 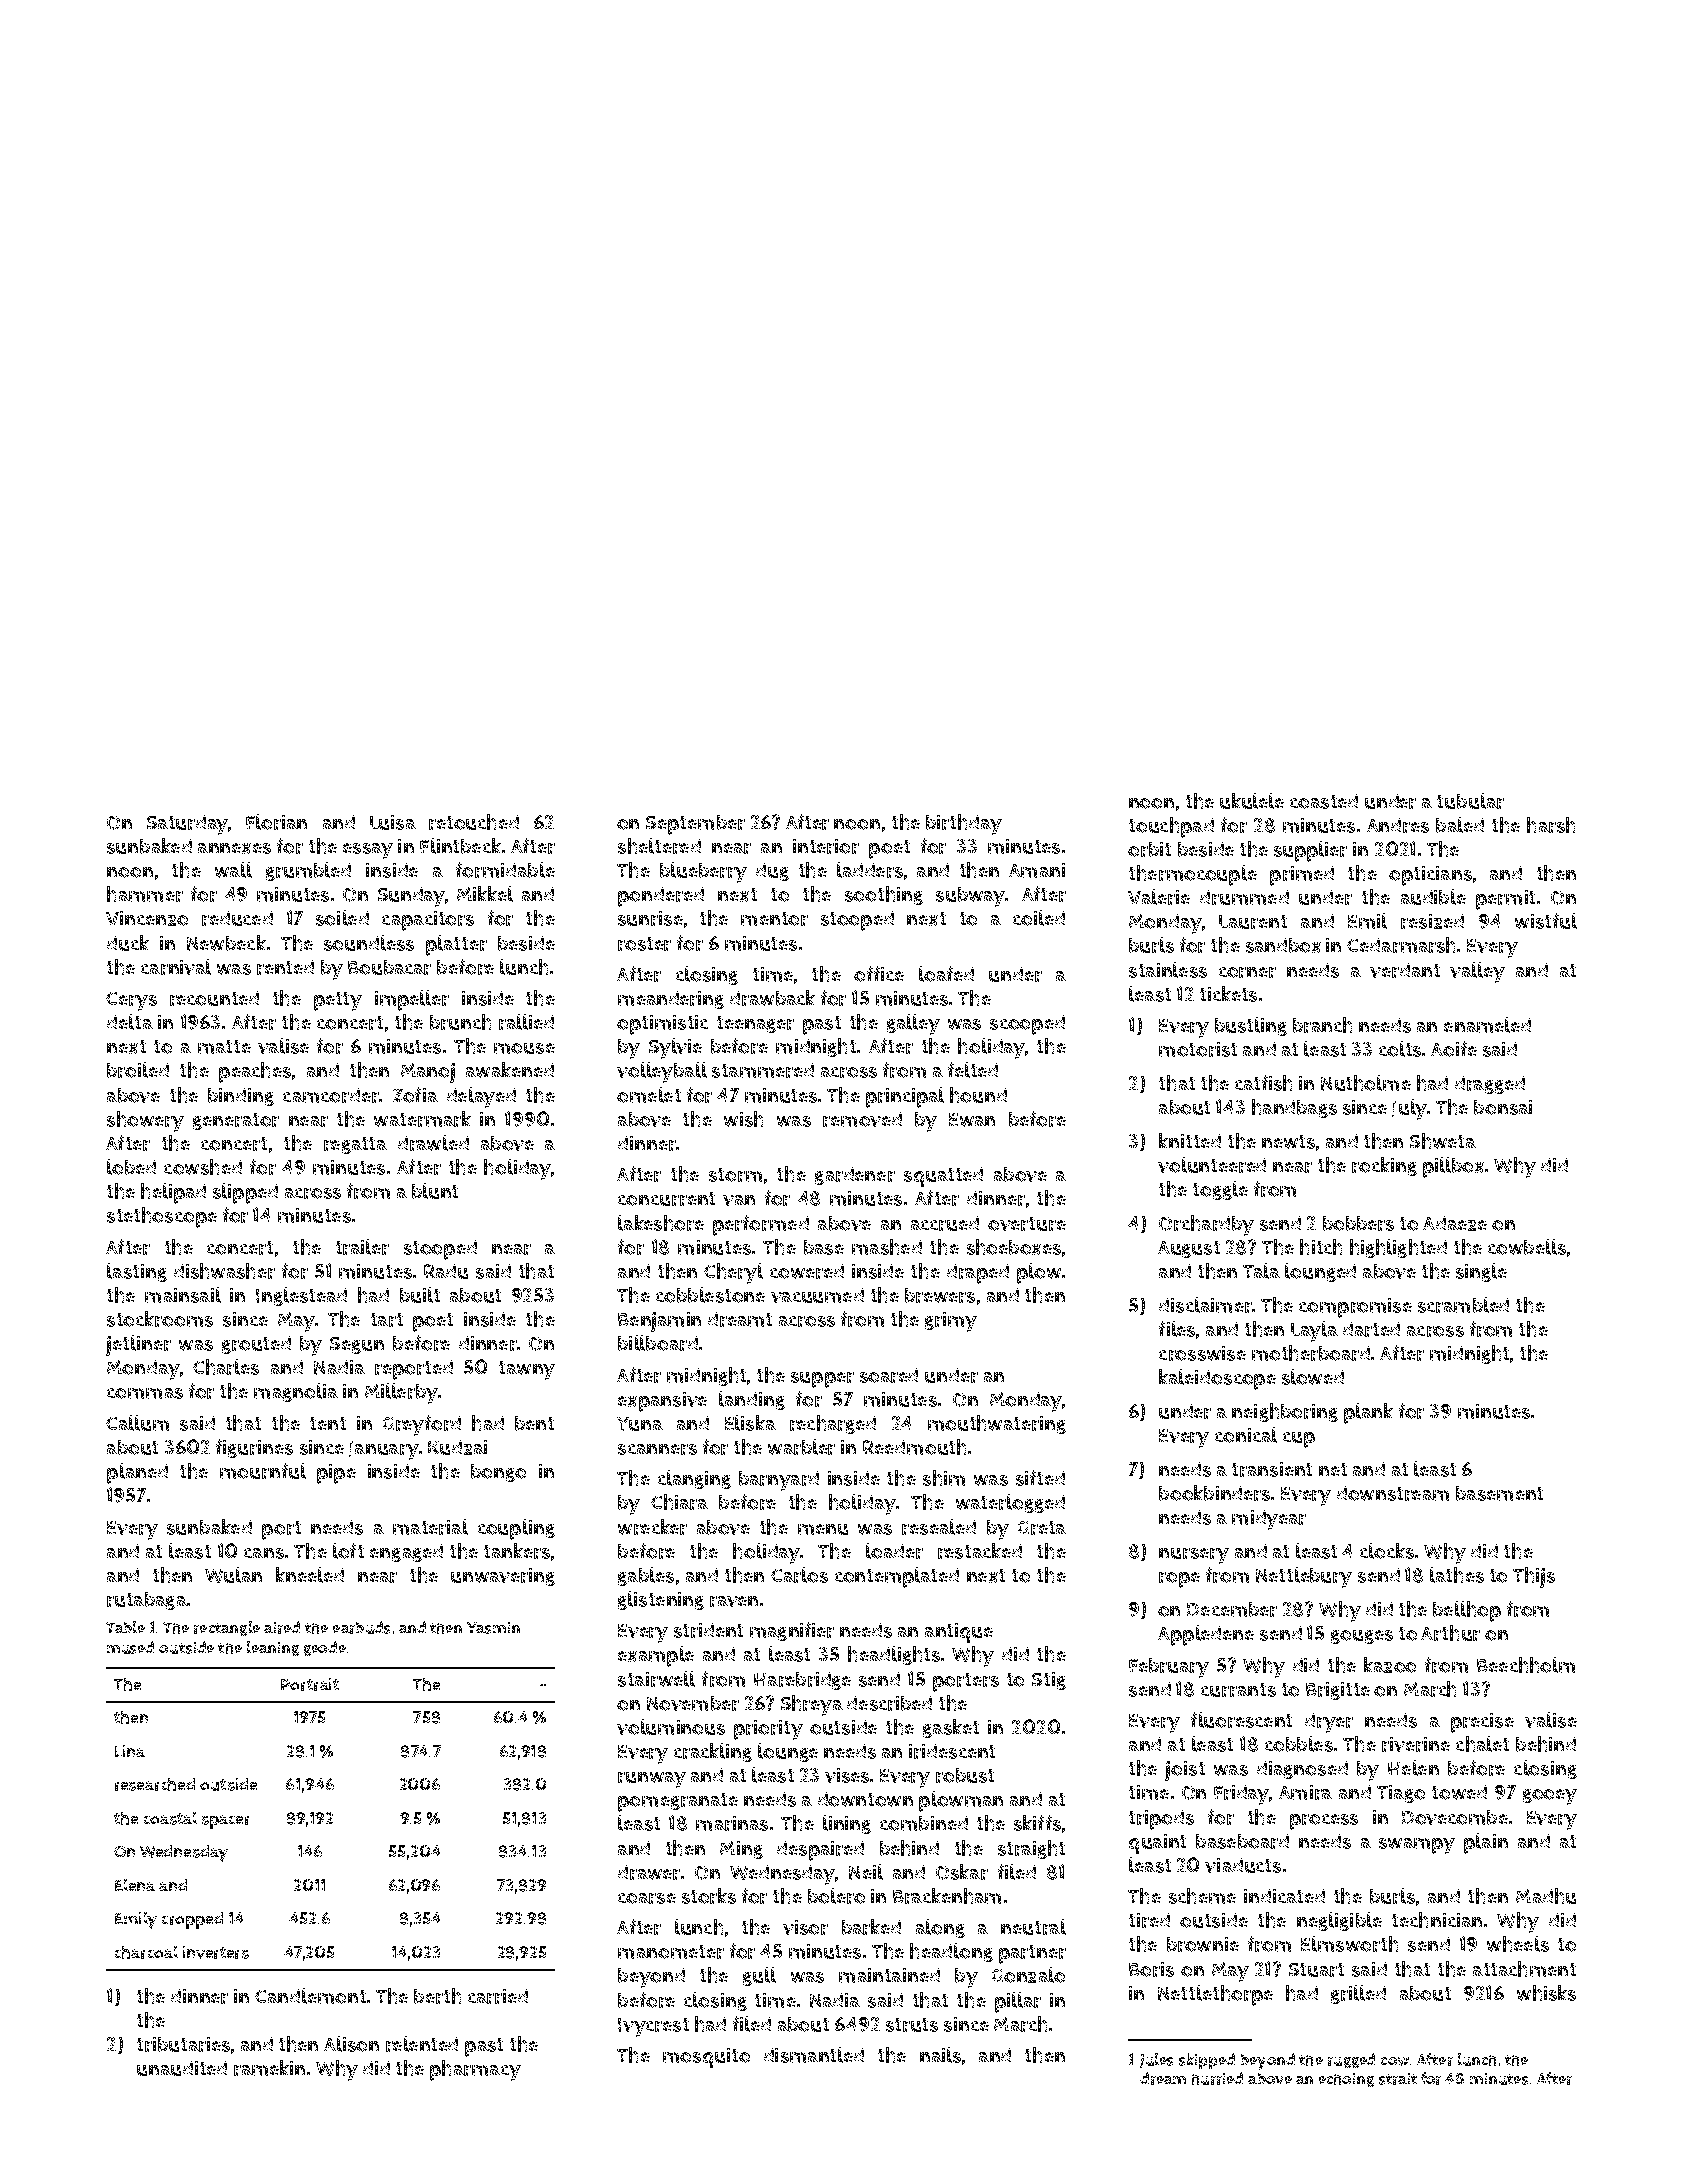 I want to click on scrambled, so click(x=1463, y=1305).
